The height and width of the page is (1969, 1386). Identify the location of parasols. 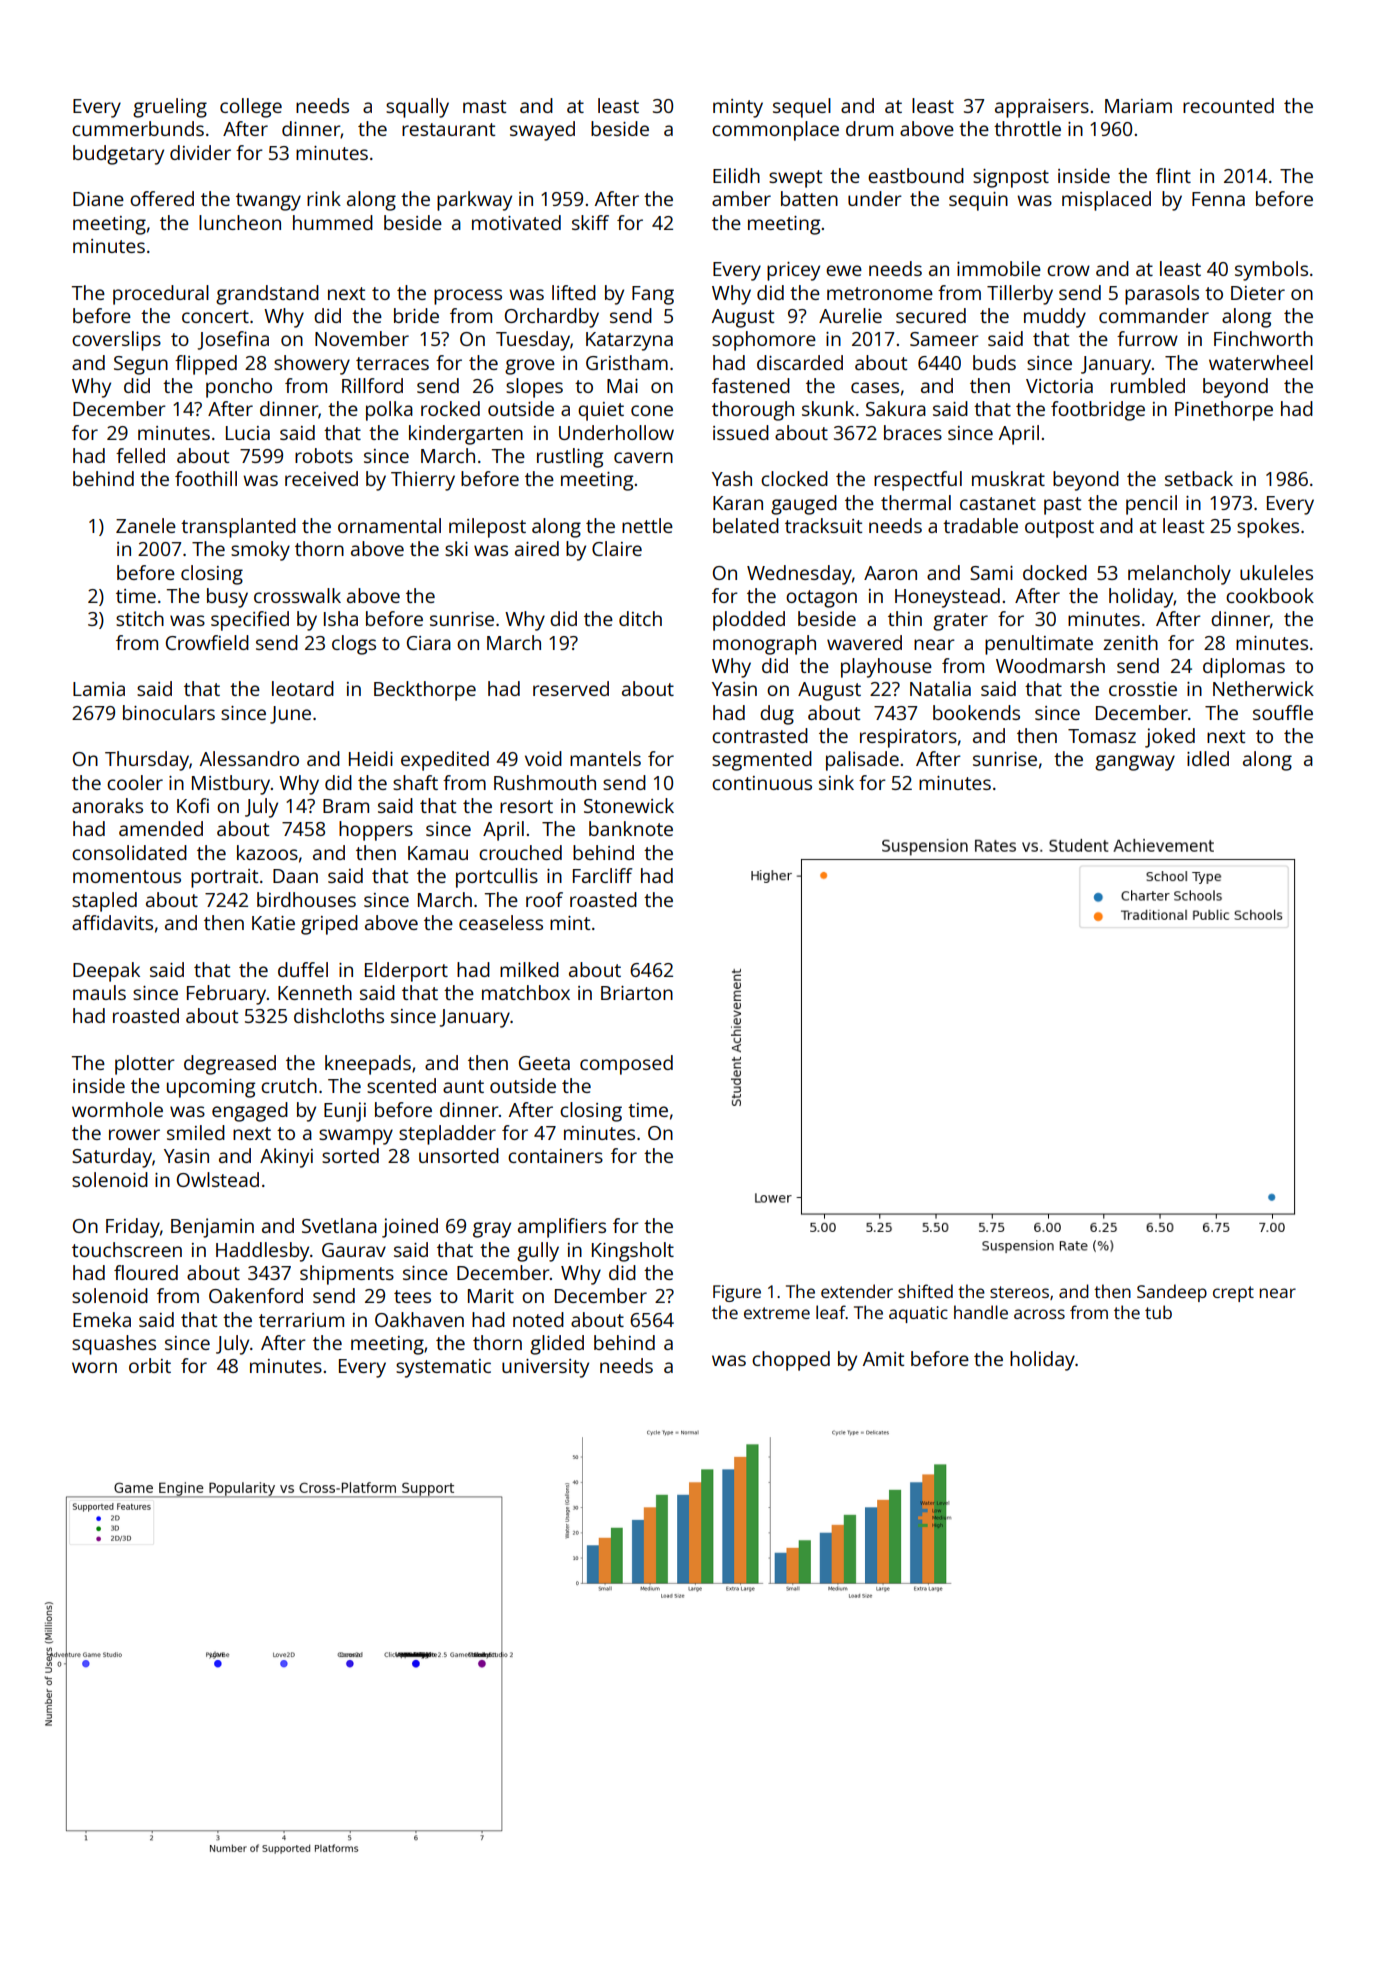
(1162, 295).
